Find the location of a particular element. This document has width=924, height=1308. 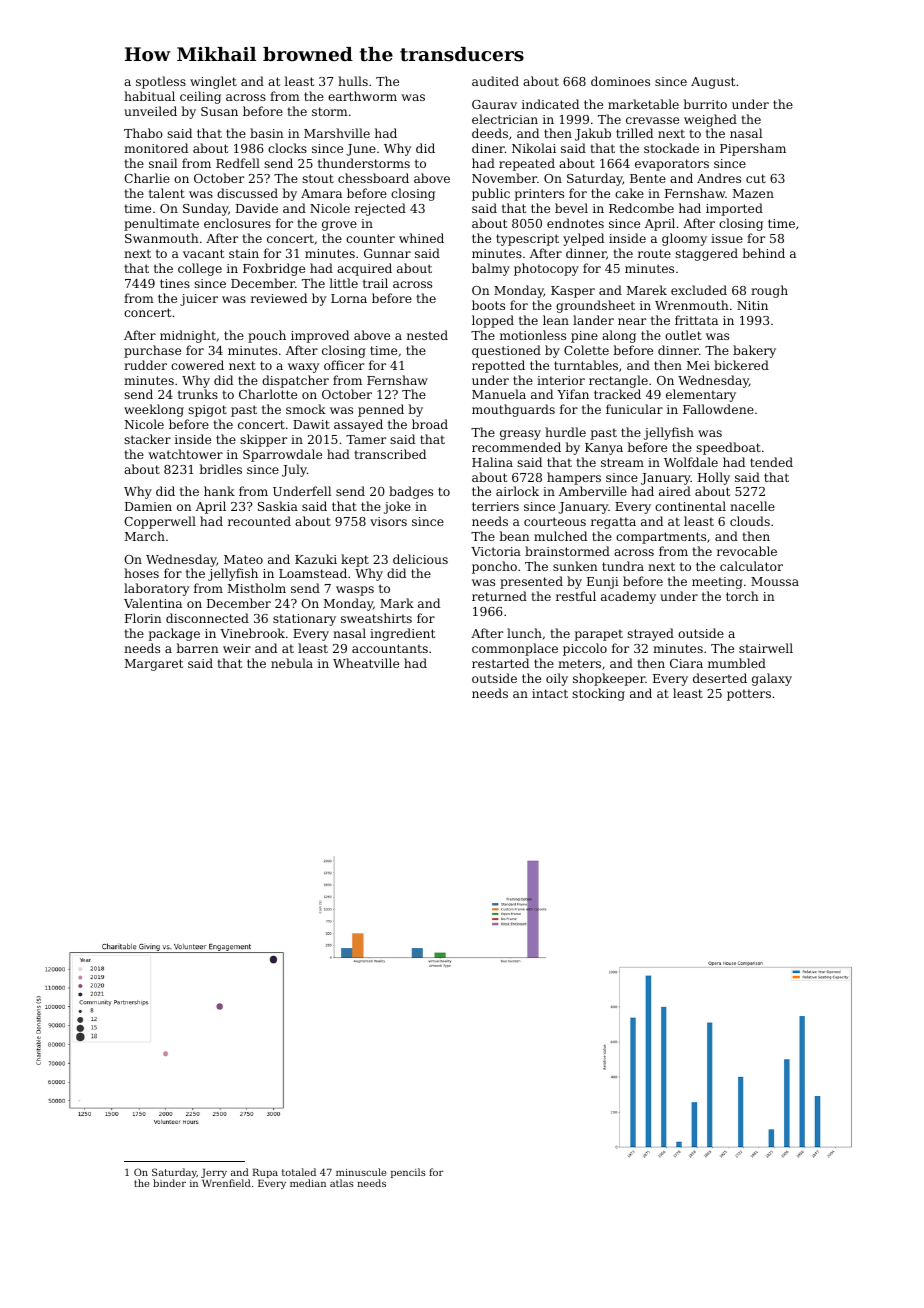

winglet is located at coordinates (213, 82).
